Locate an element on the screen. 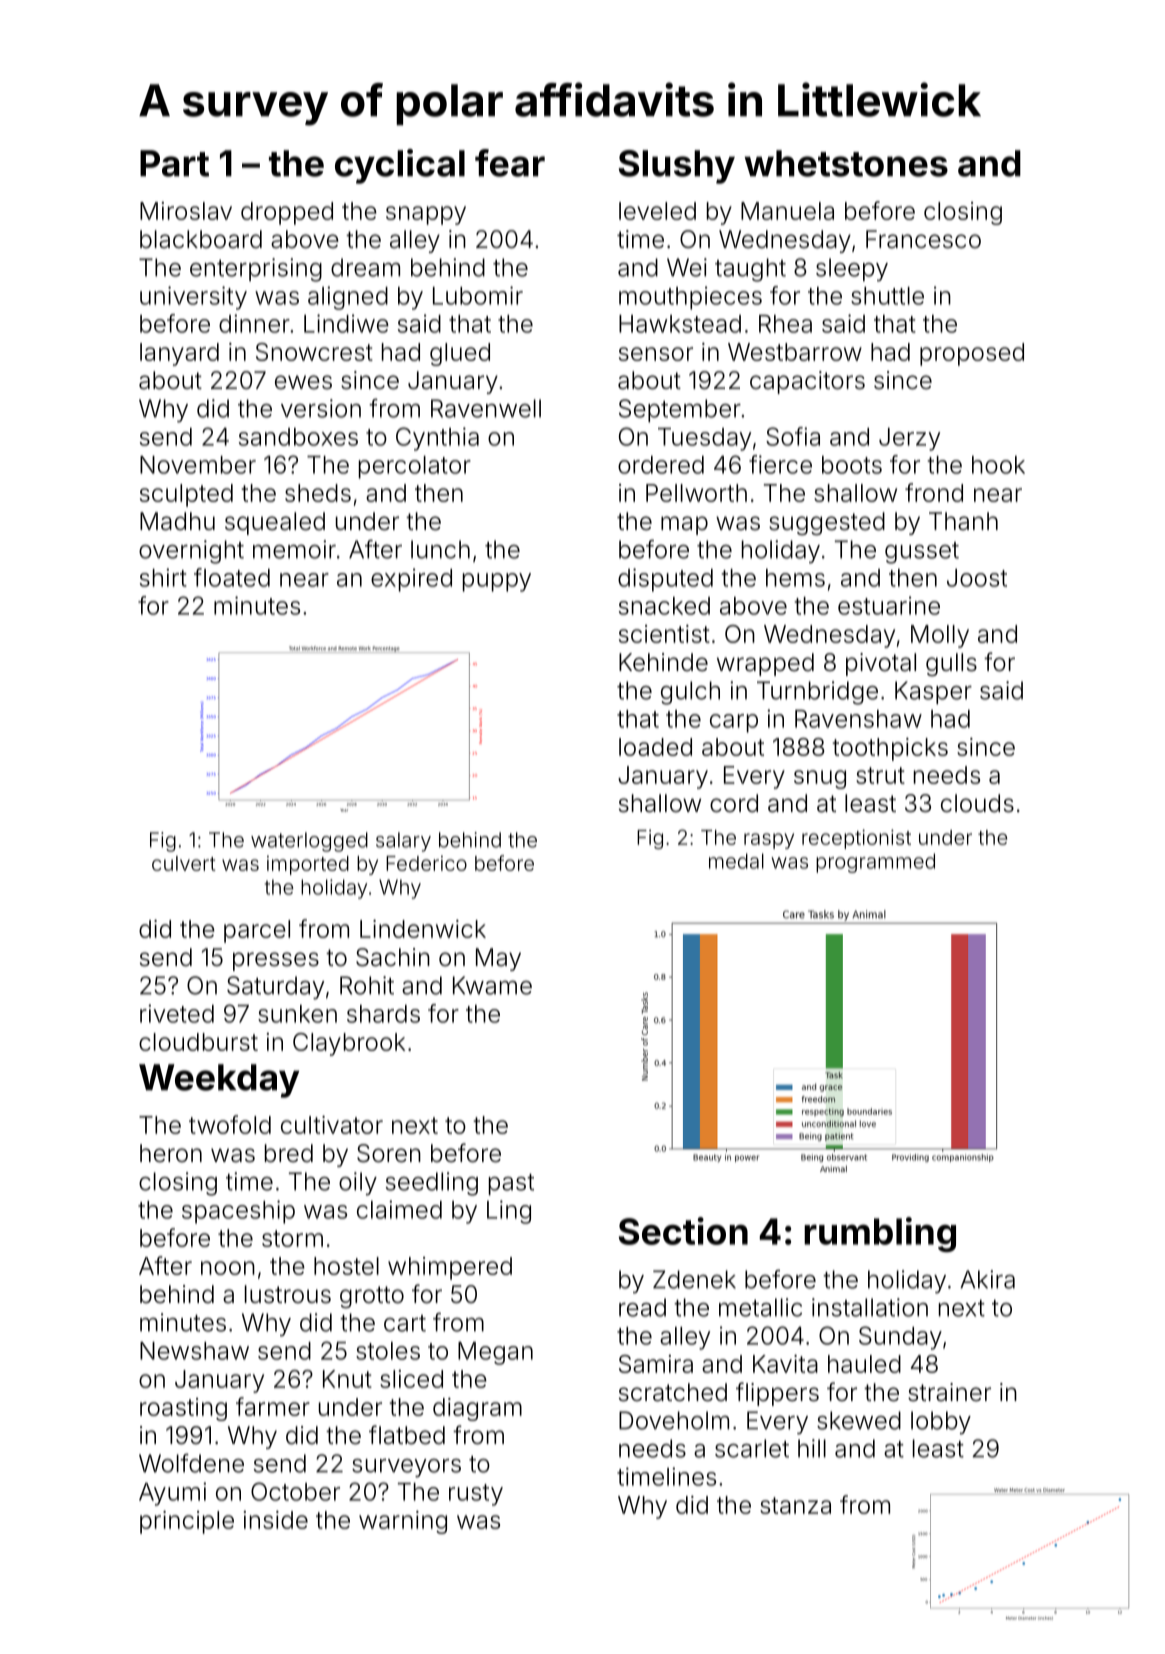  whetstones is located at coordinates (846, 163).
